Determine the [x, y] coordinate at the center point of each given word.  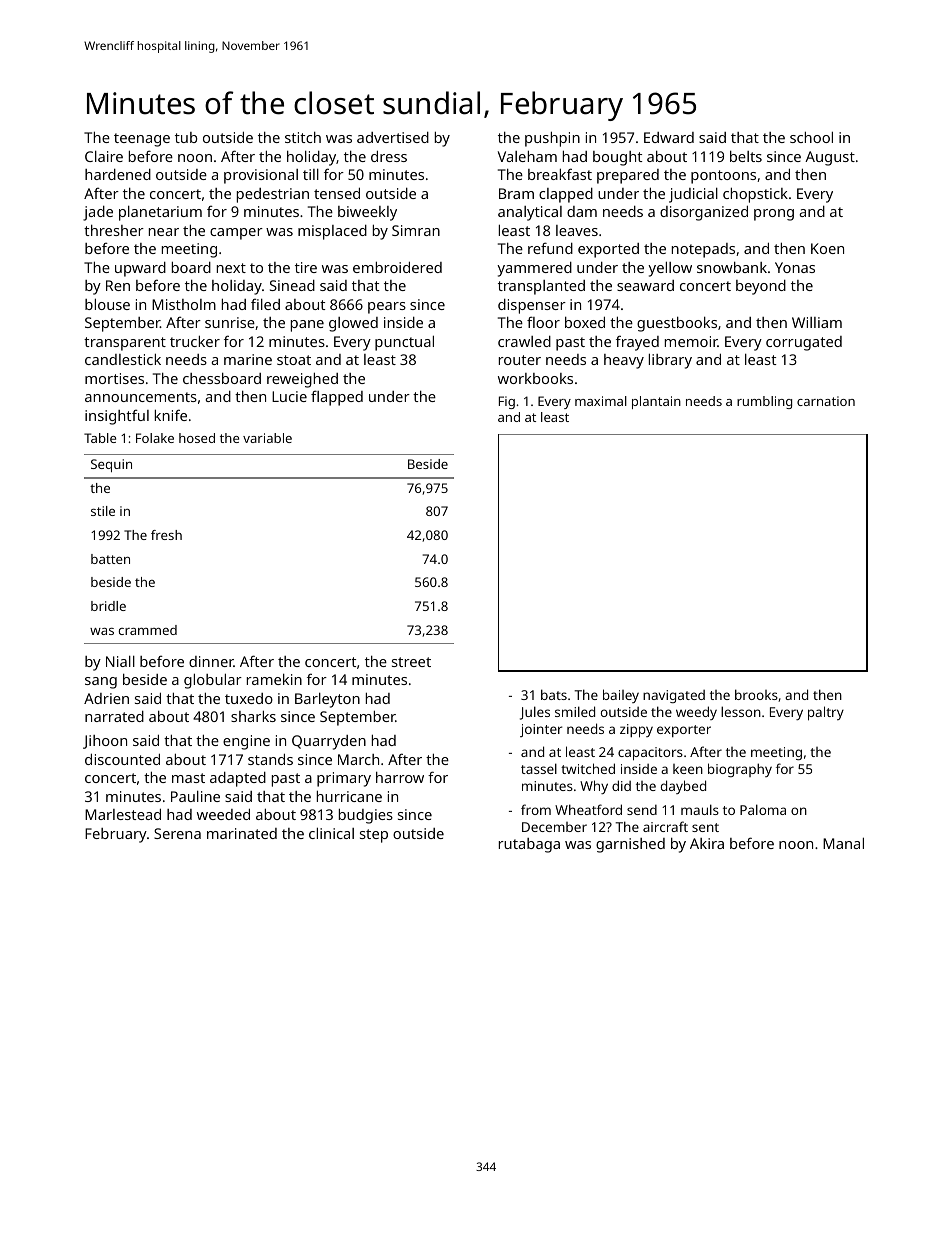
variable [267, 438]
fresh [166, 535]
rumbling [764, 402]
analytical [530, 213]
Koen [827, 248]
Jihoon [105, 742]
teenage [142, 140]
